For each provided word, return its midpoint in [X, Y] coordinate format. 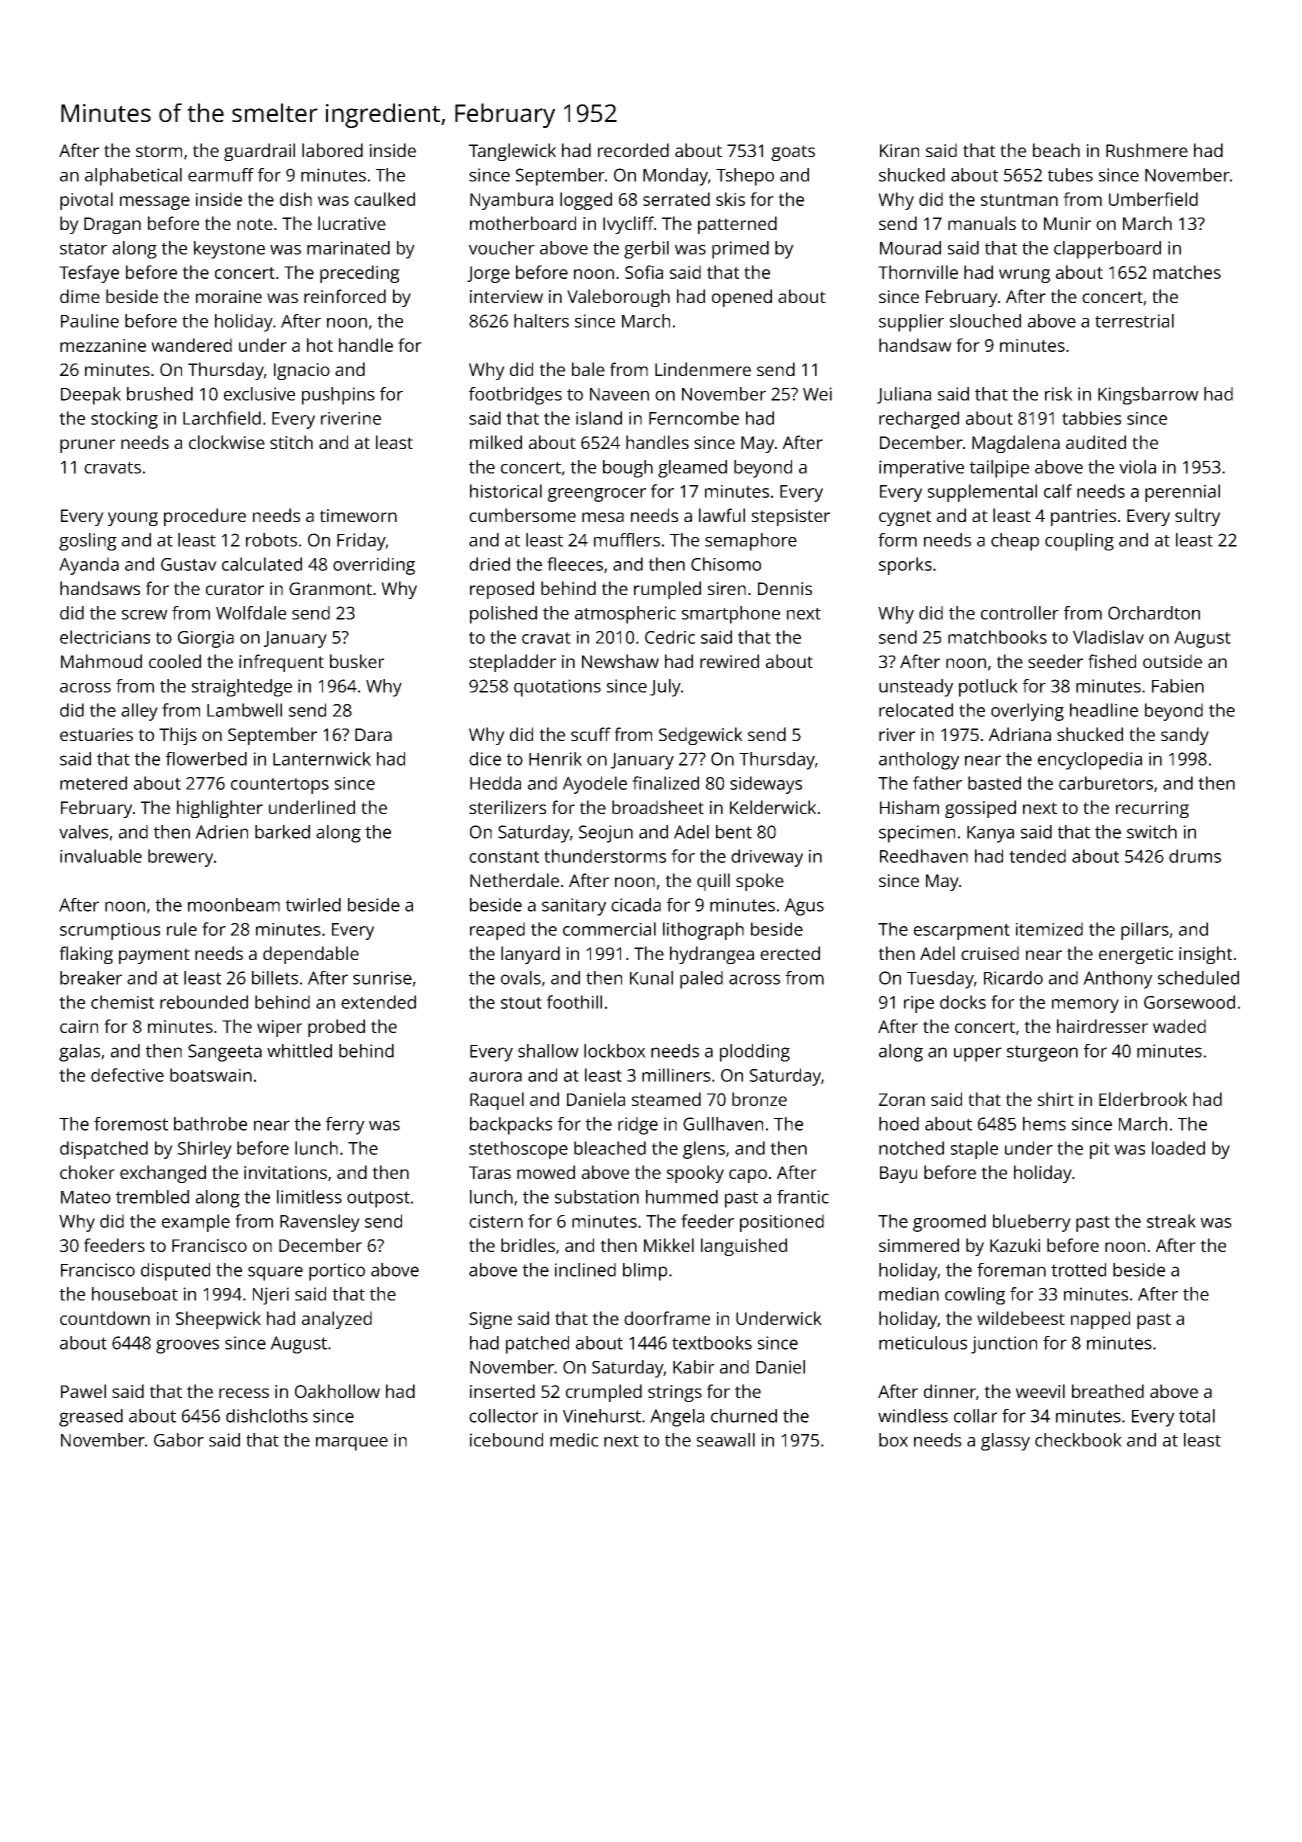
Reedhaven [924, 856]
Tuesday [940, 980]
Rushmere [1147, 150]
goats [793, 153]
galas [79, 1053]
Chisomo [726, 564]
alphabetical [133, 177]
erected [790, 953]
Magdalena [1016, 444]
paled [701, 980]
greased [91, 1418]
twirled [313, 905]
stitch [291, 442]
